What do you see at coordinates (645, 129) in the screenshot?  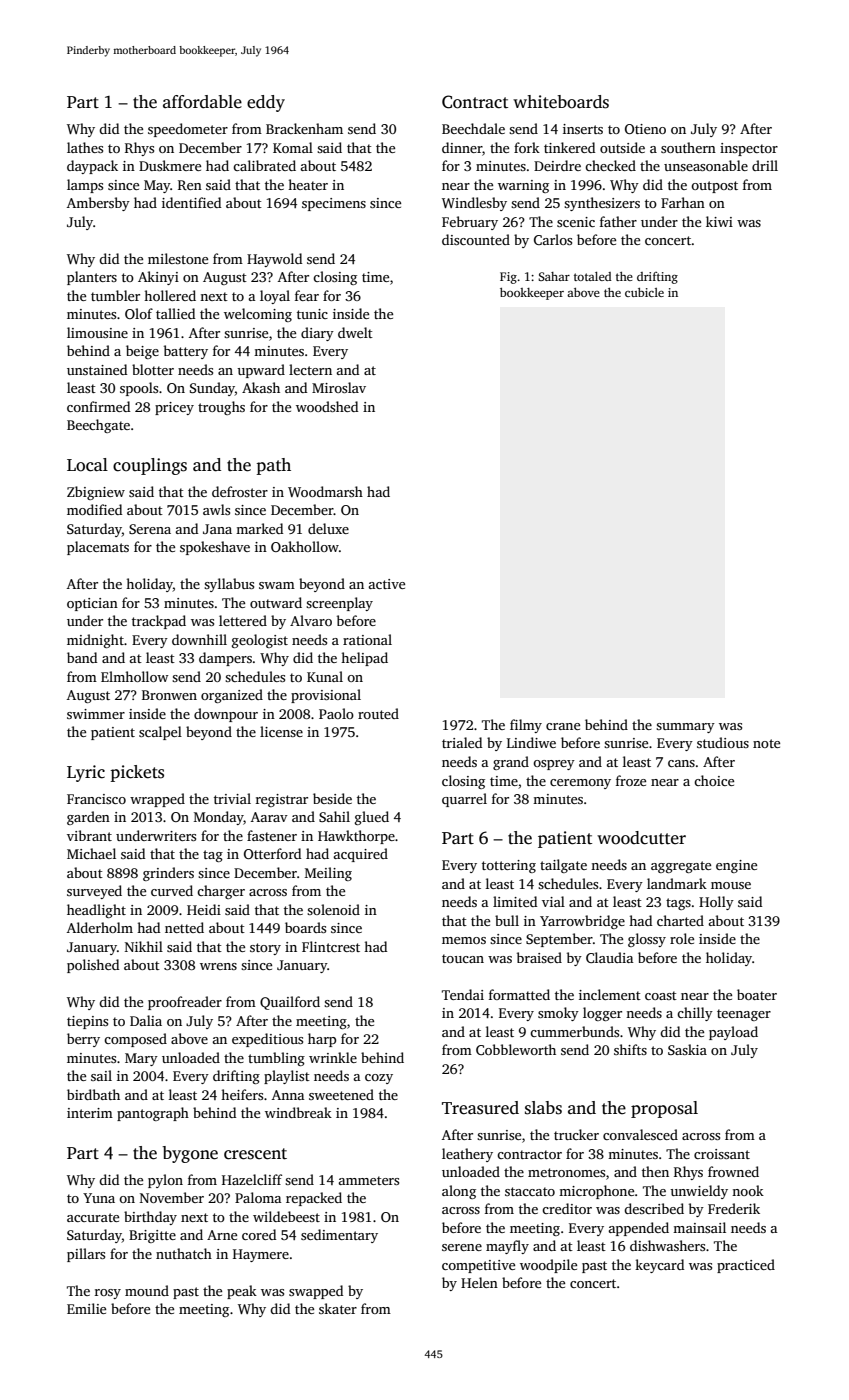 I see `Otieno` at bounding box center [645, 129].
